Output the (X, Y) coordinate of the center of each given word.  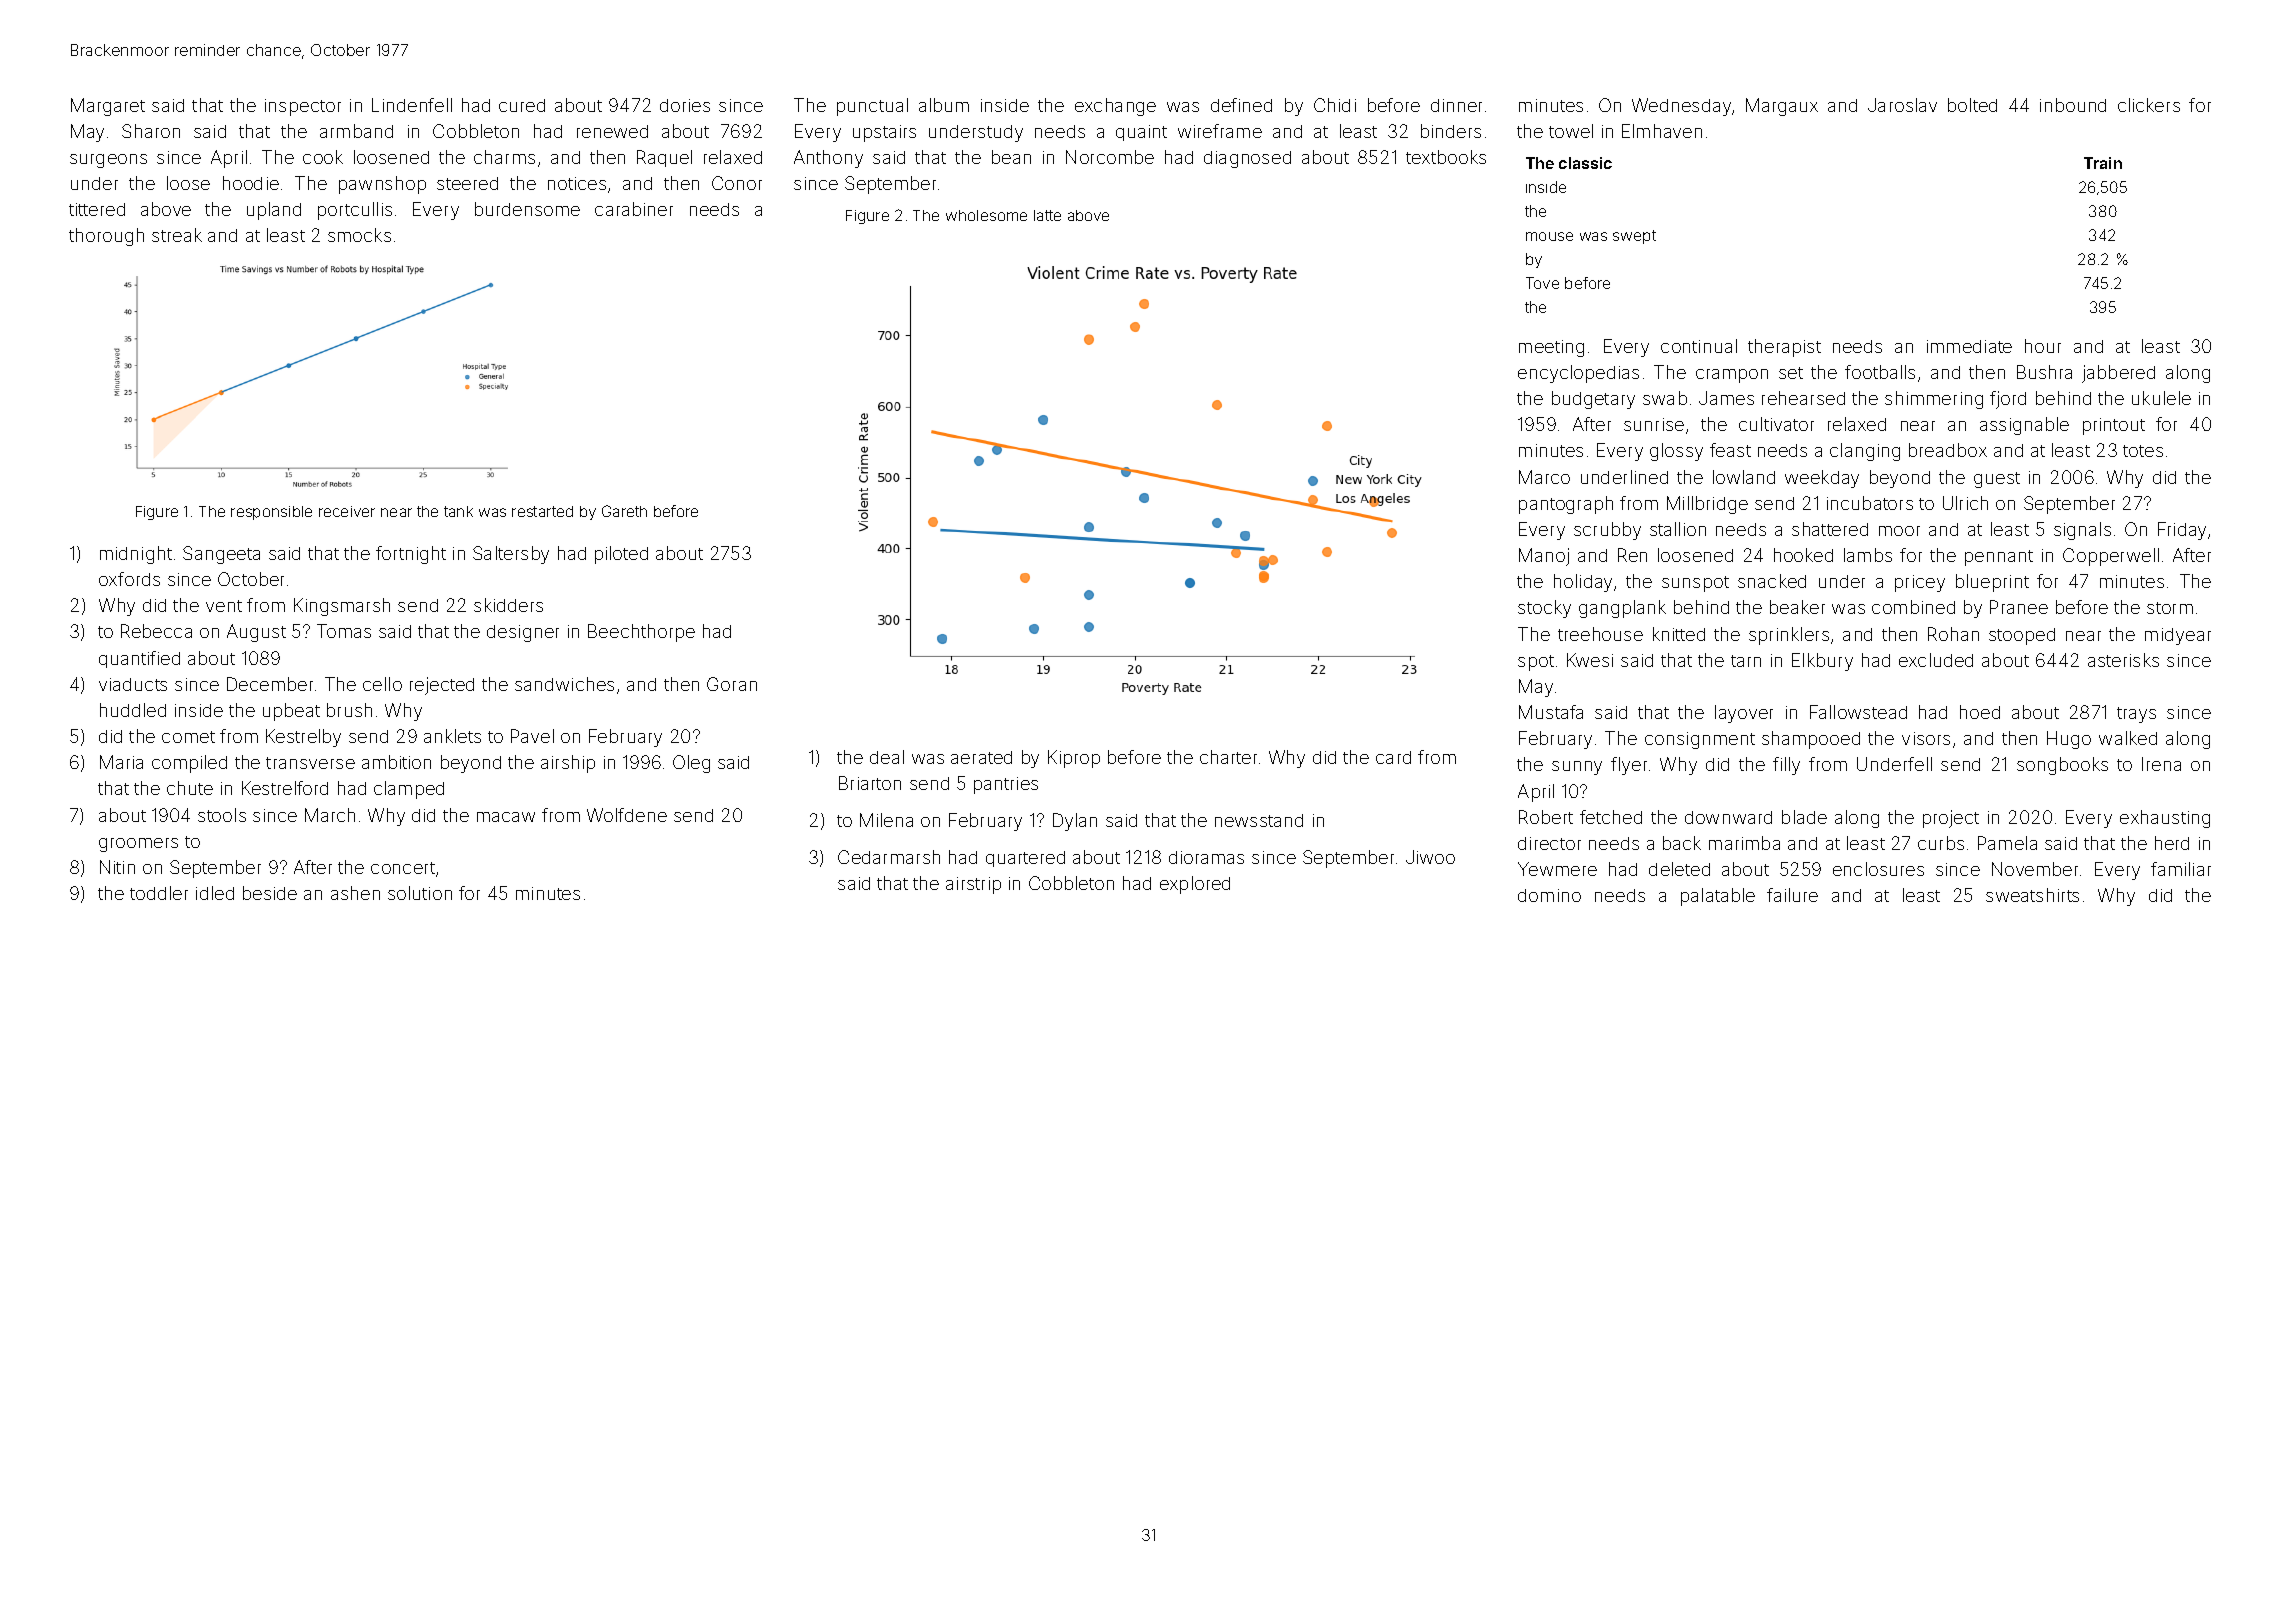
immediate (1969, 346)
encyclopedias (1578, 374)
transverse (310, 763)
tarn (1746, 661)
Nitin (117, 867)
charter (1228, 757)
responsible (271, 513)
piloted (621, 555)
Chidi (1335, 105)
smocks (359, 235)
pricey (1920, 583)
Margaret (108, 107)
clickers (2149, 105)
